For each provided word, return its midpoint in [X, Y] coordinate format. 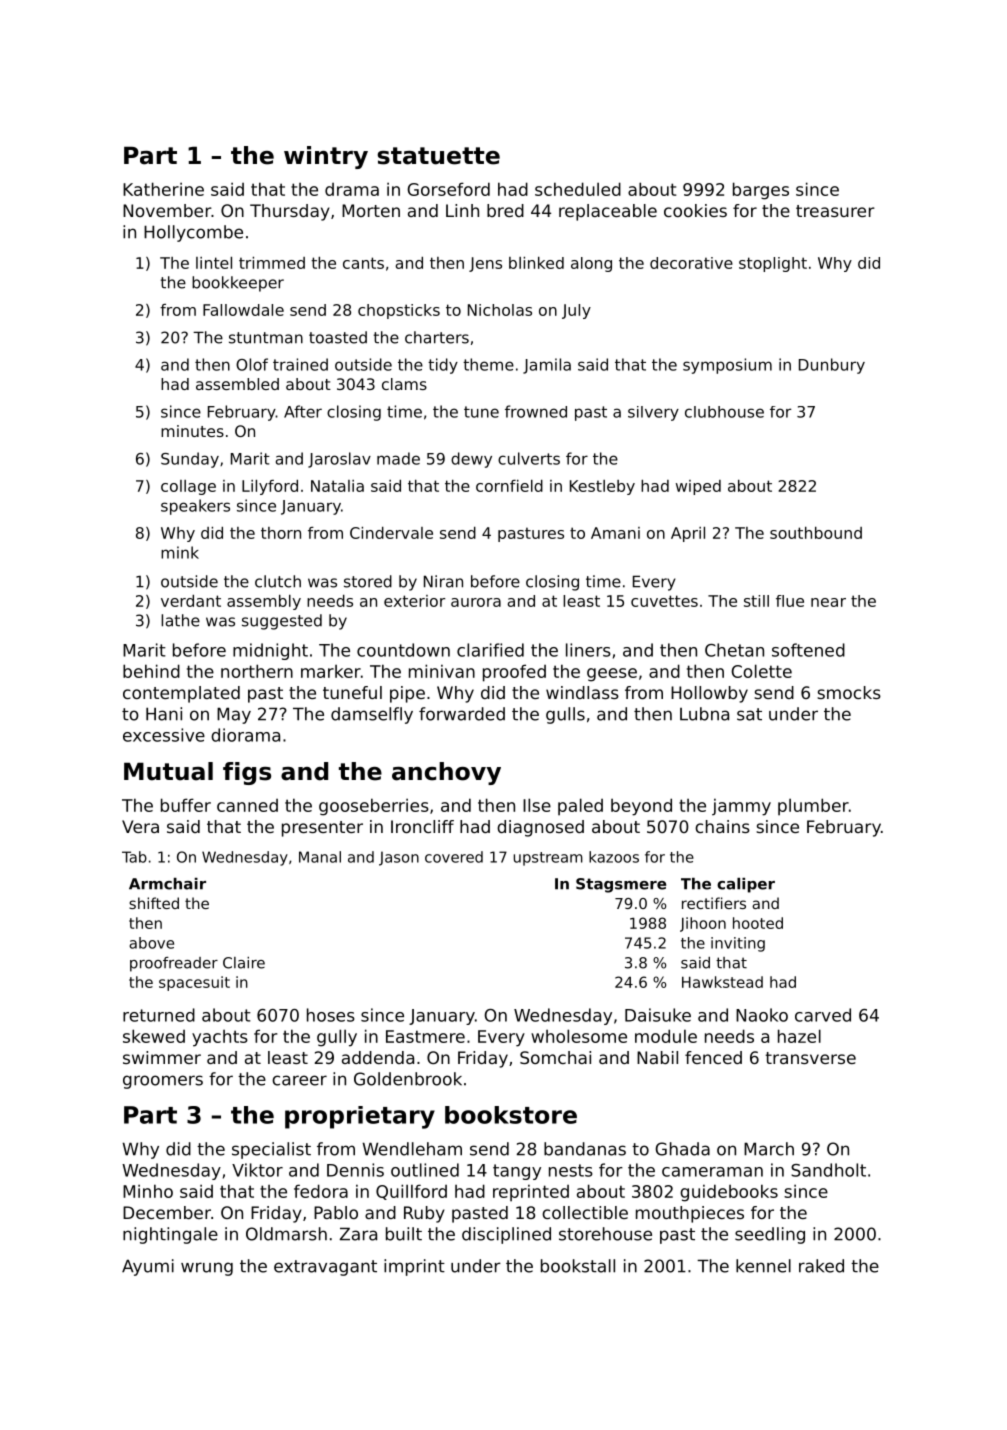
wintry [326, 157]
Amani [615, 533]
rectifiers [714, 903]
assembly [264, 602]
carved [823, 1015]
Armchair [167, 884]
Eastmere [425, 1036]
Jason [399, 858]
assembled [237, 384]
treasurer [835, 211]
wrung [207, 1269]
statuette [438, 156]
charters [437, 337]
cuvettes [664, 601]
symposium [727, 366]
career [299, 1080]
